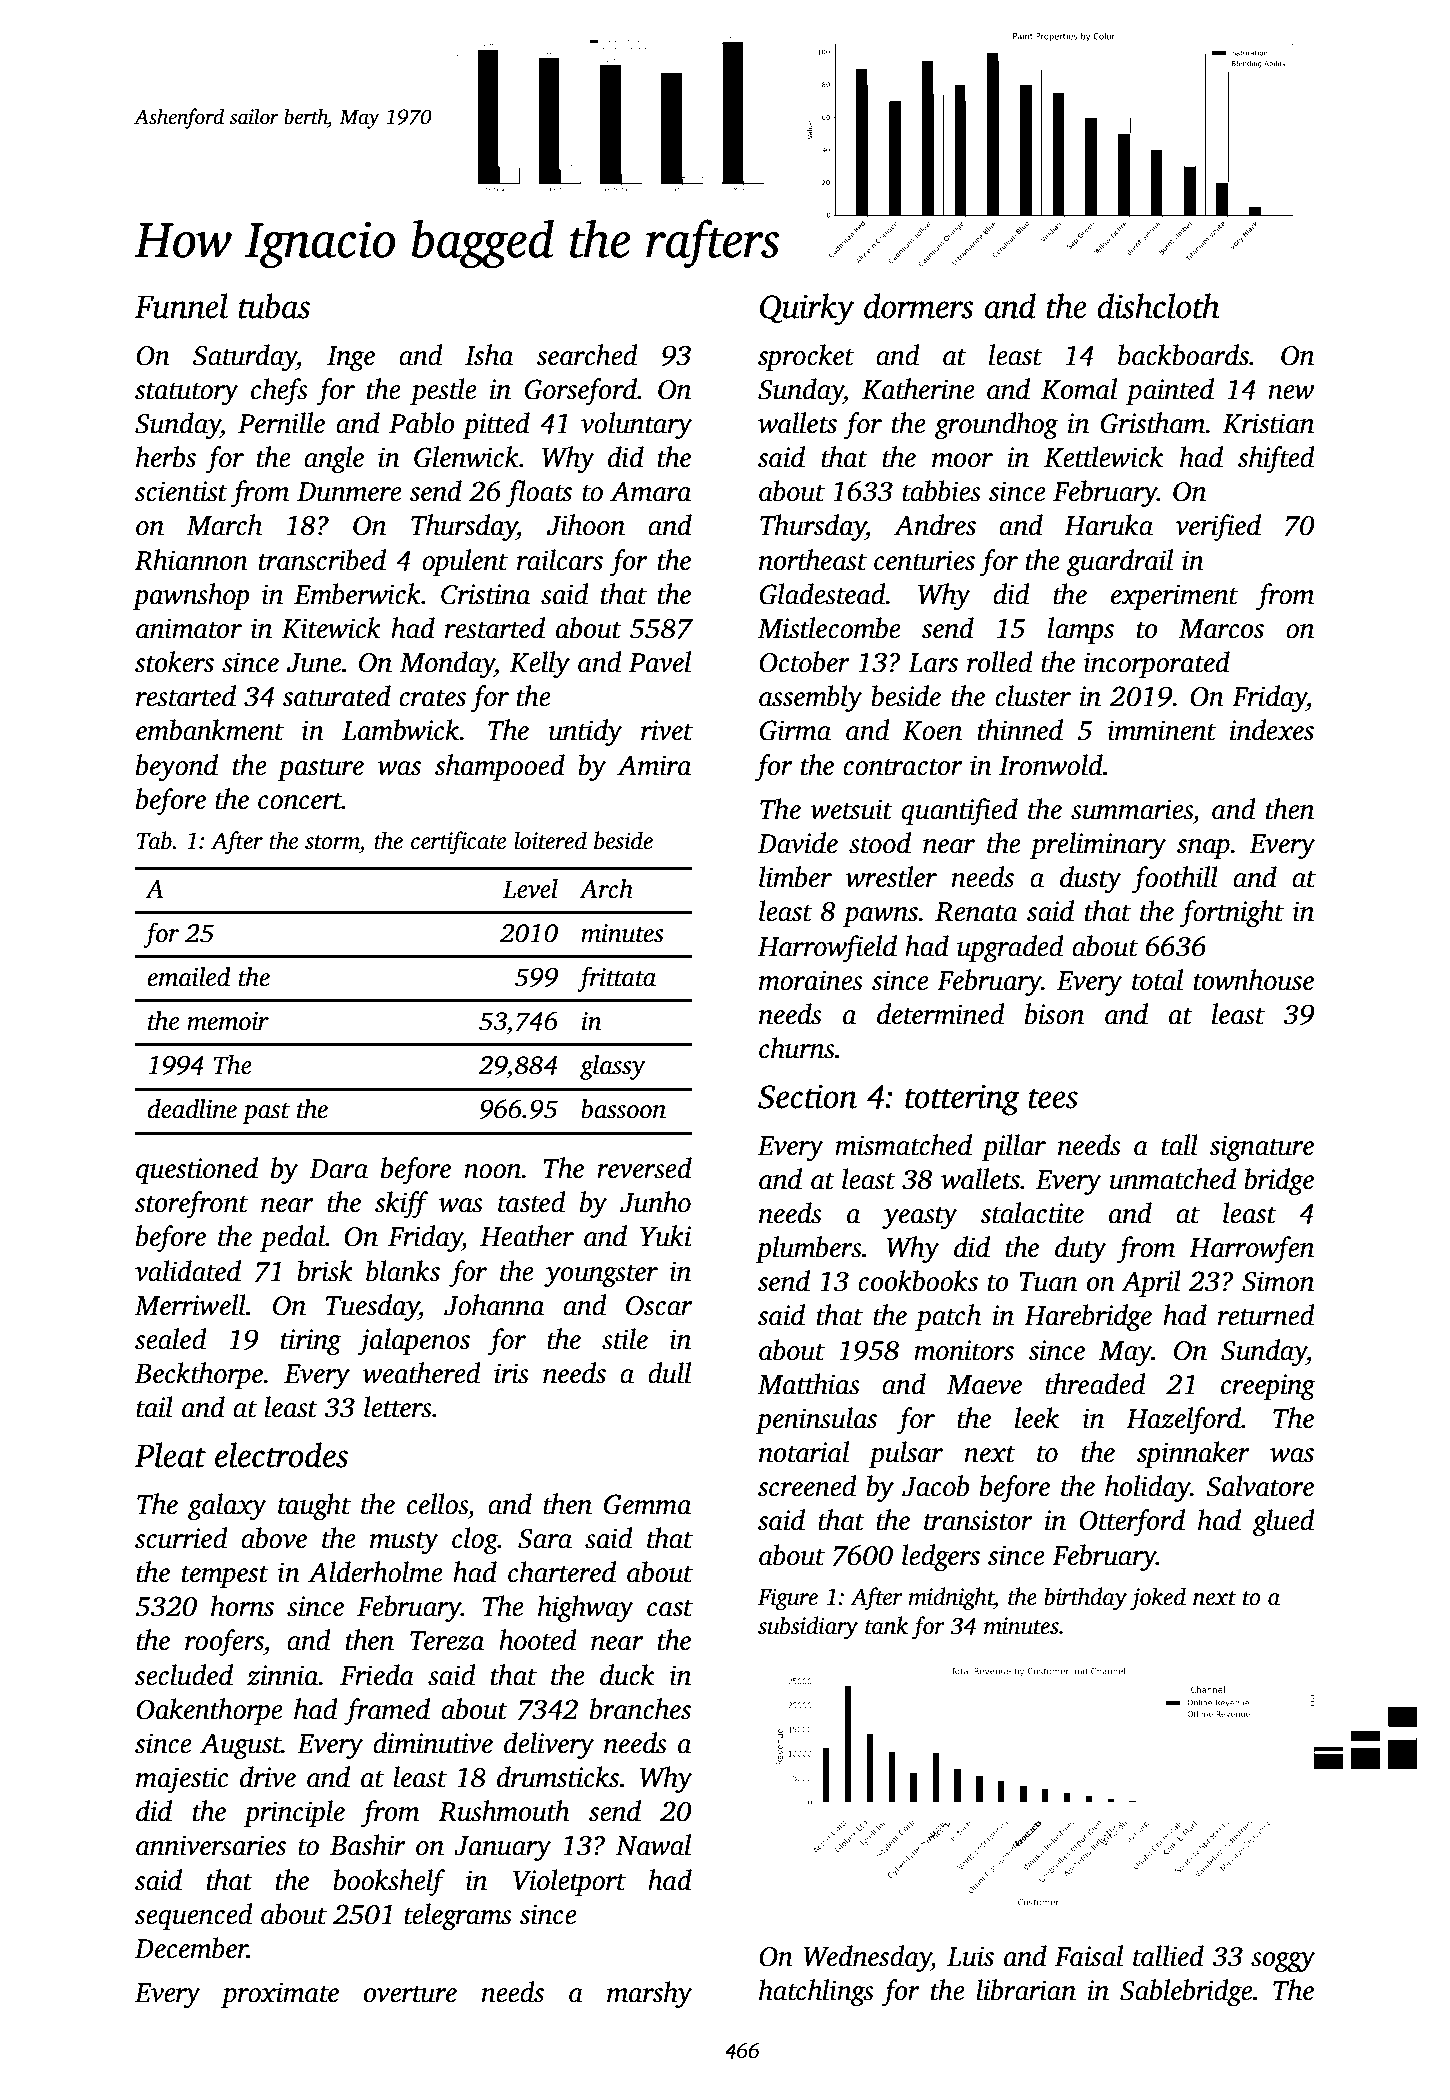 The height and width of the document is (2100, 1450). Describe the element at coordinates (281, 423) in the document. I see `Pernille` at that location.
